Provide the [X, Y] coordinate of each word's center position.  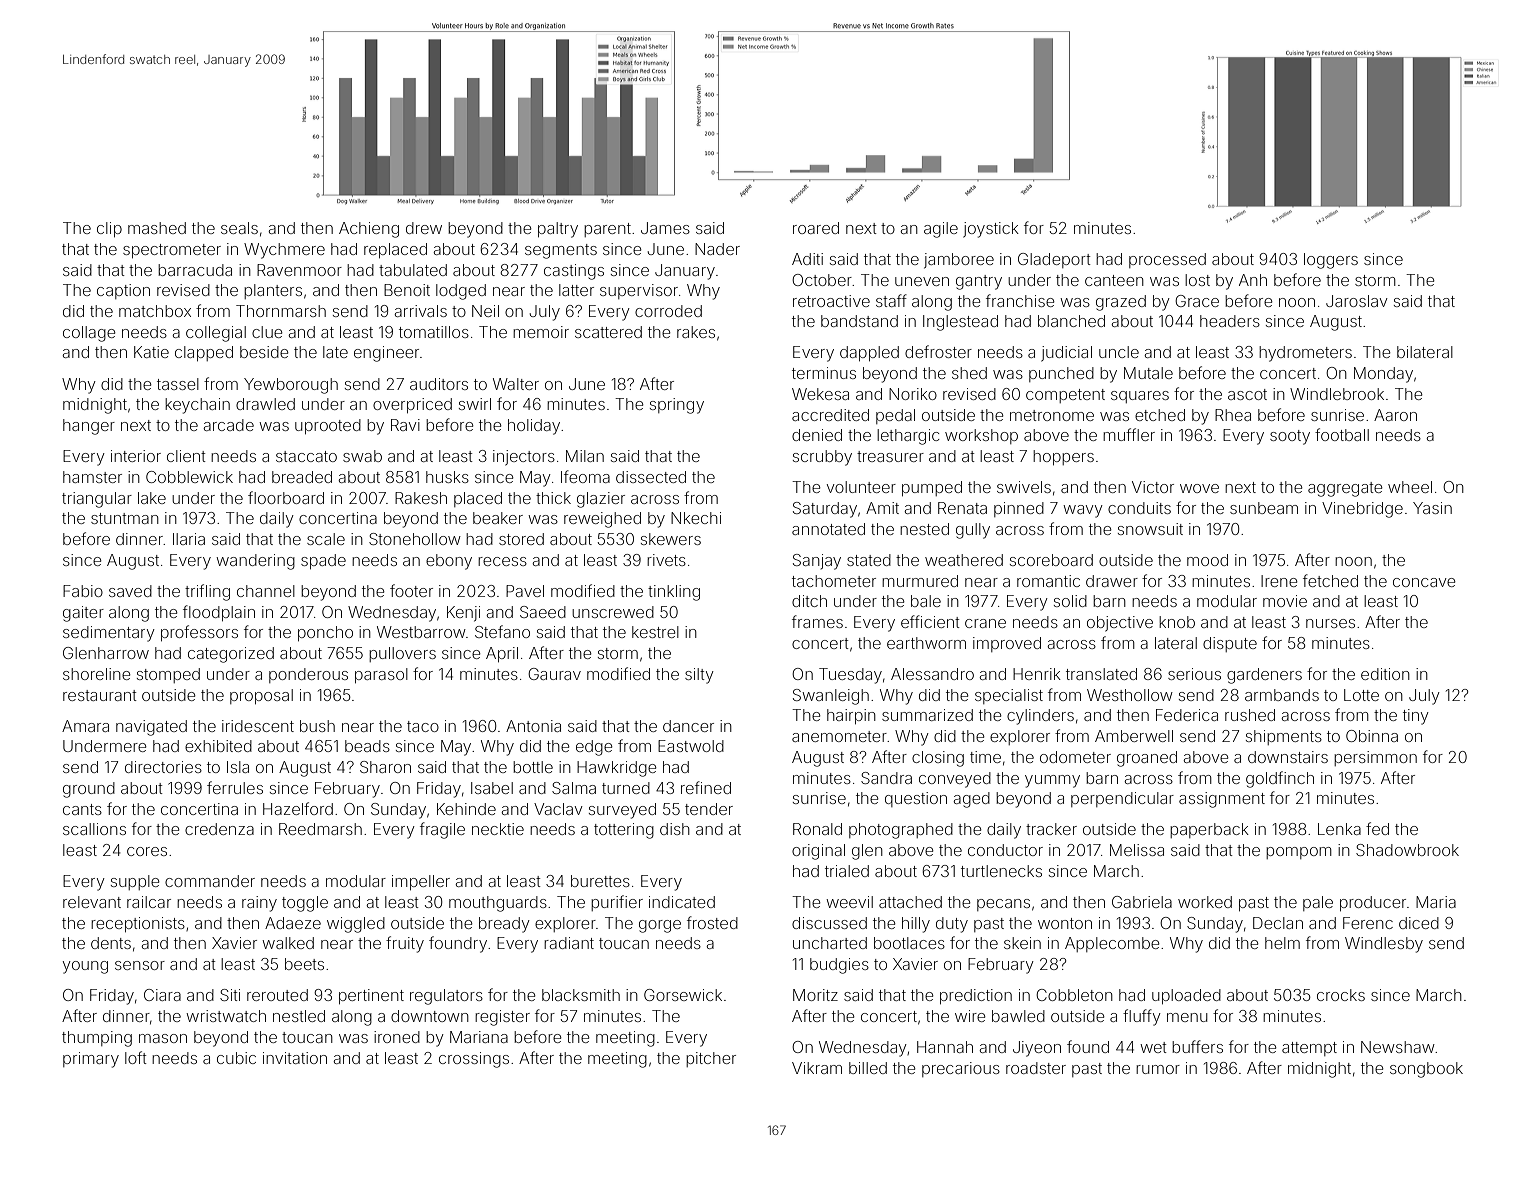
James [665, 228]
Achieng [369, 230]
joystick [991, 230]
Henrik [1037, 674]
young [85, 967]
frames [817, 621]
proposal [261, 696]
